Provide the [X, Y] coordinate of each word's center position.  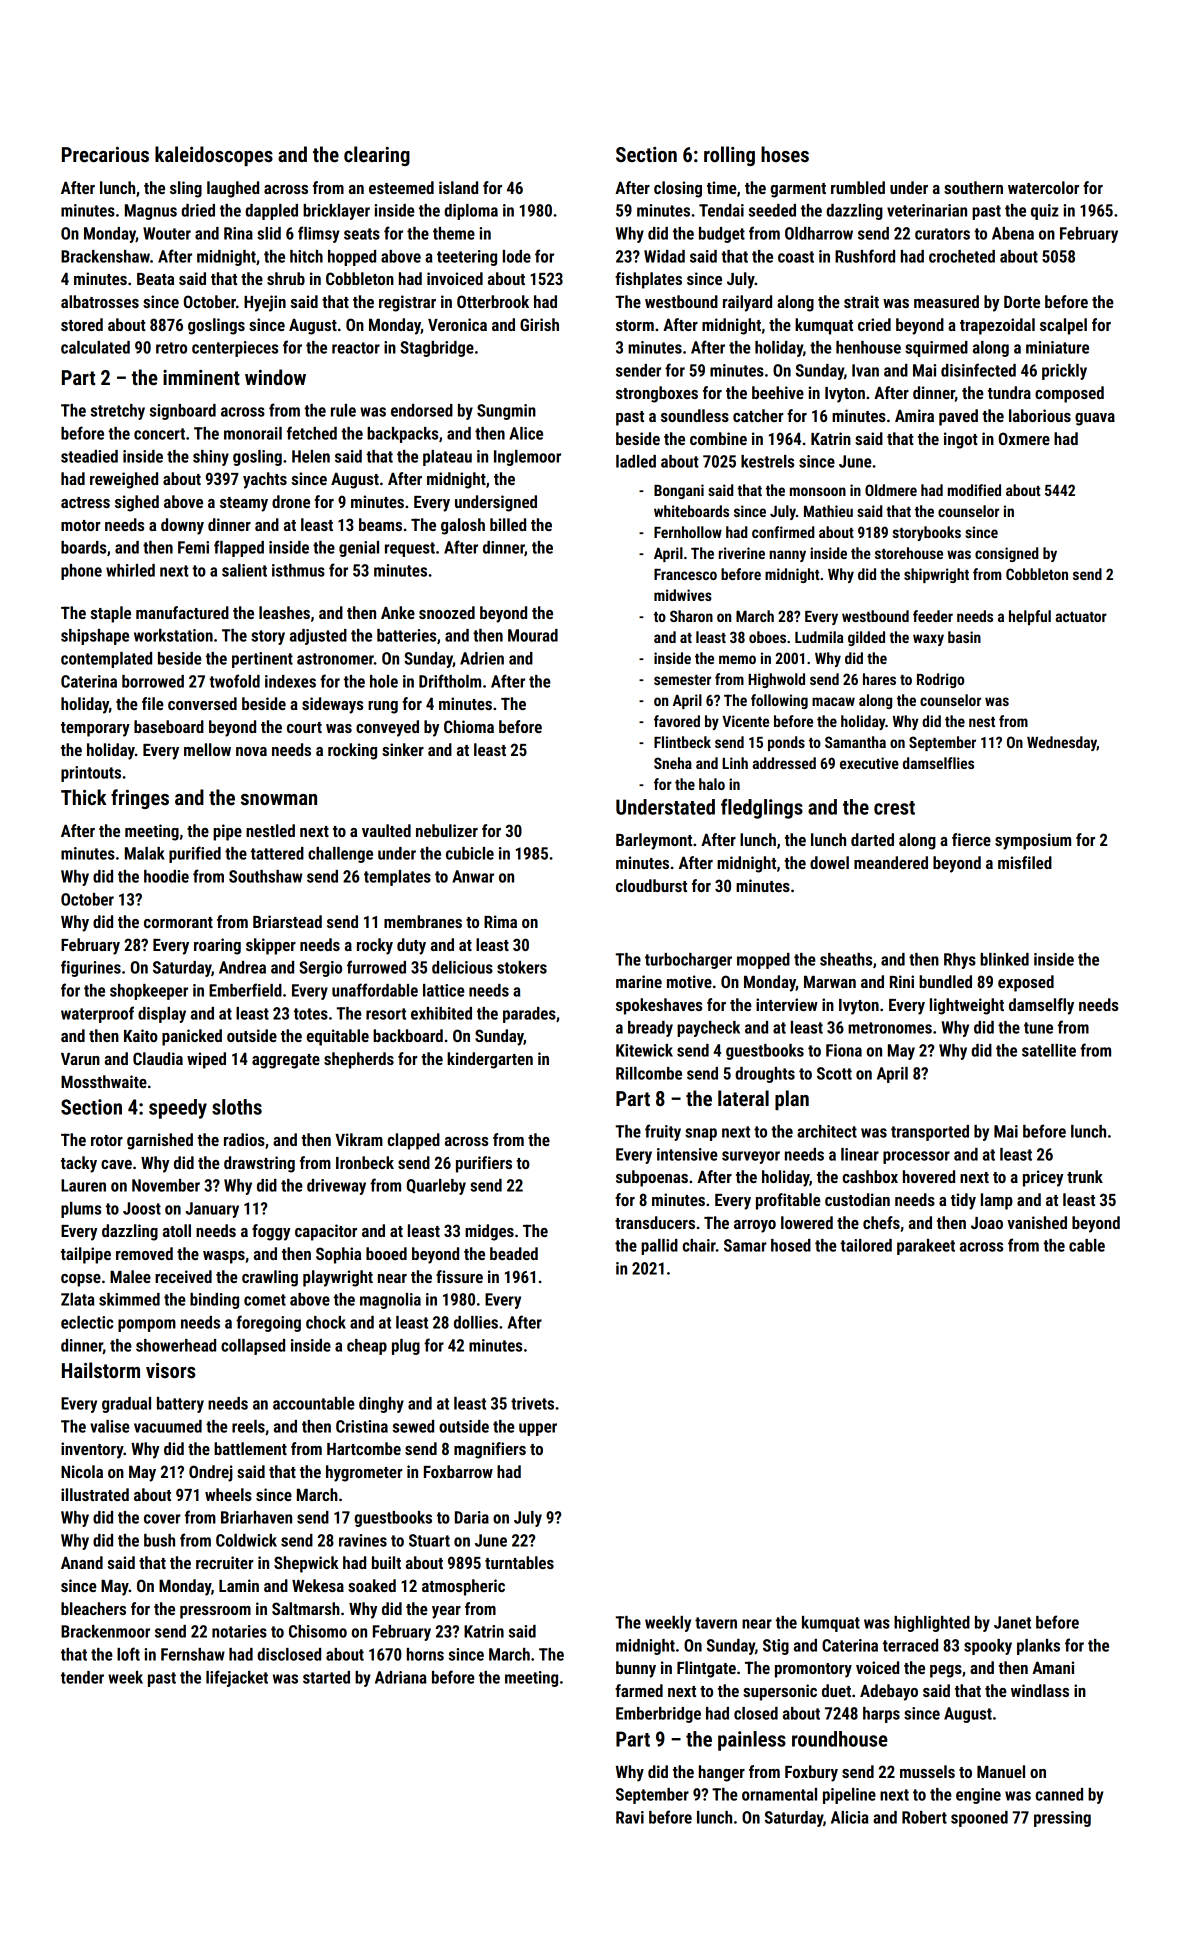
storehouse [909, 553]
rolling [729, 156]
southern [973, 187]
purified [195, 854]
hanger [722, 1773]
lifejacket [237, 1678]
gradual [126, 1405]
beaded [514, 1253]
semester [682, 680]
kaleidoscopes [214, 156]
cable [1087, 1245]
